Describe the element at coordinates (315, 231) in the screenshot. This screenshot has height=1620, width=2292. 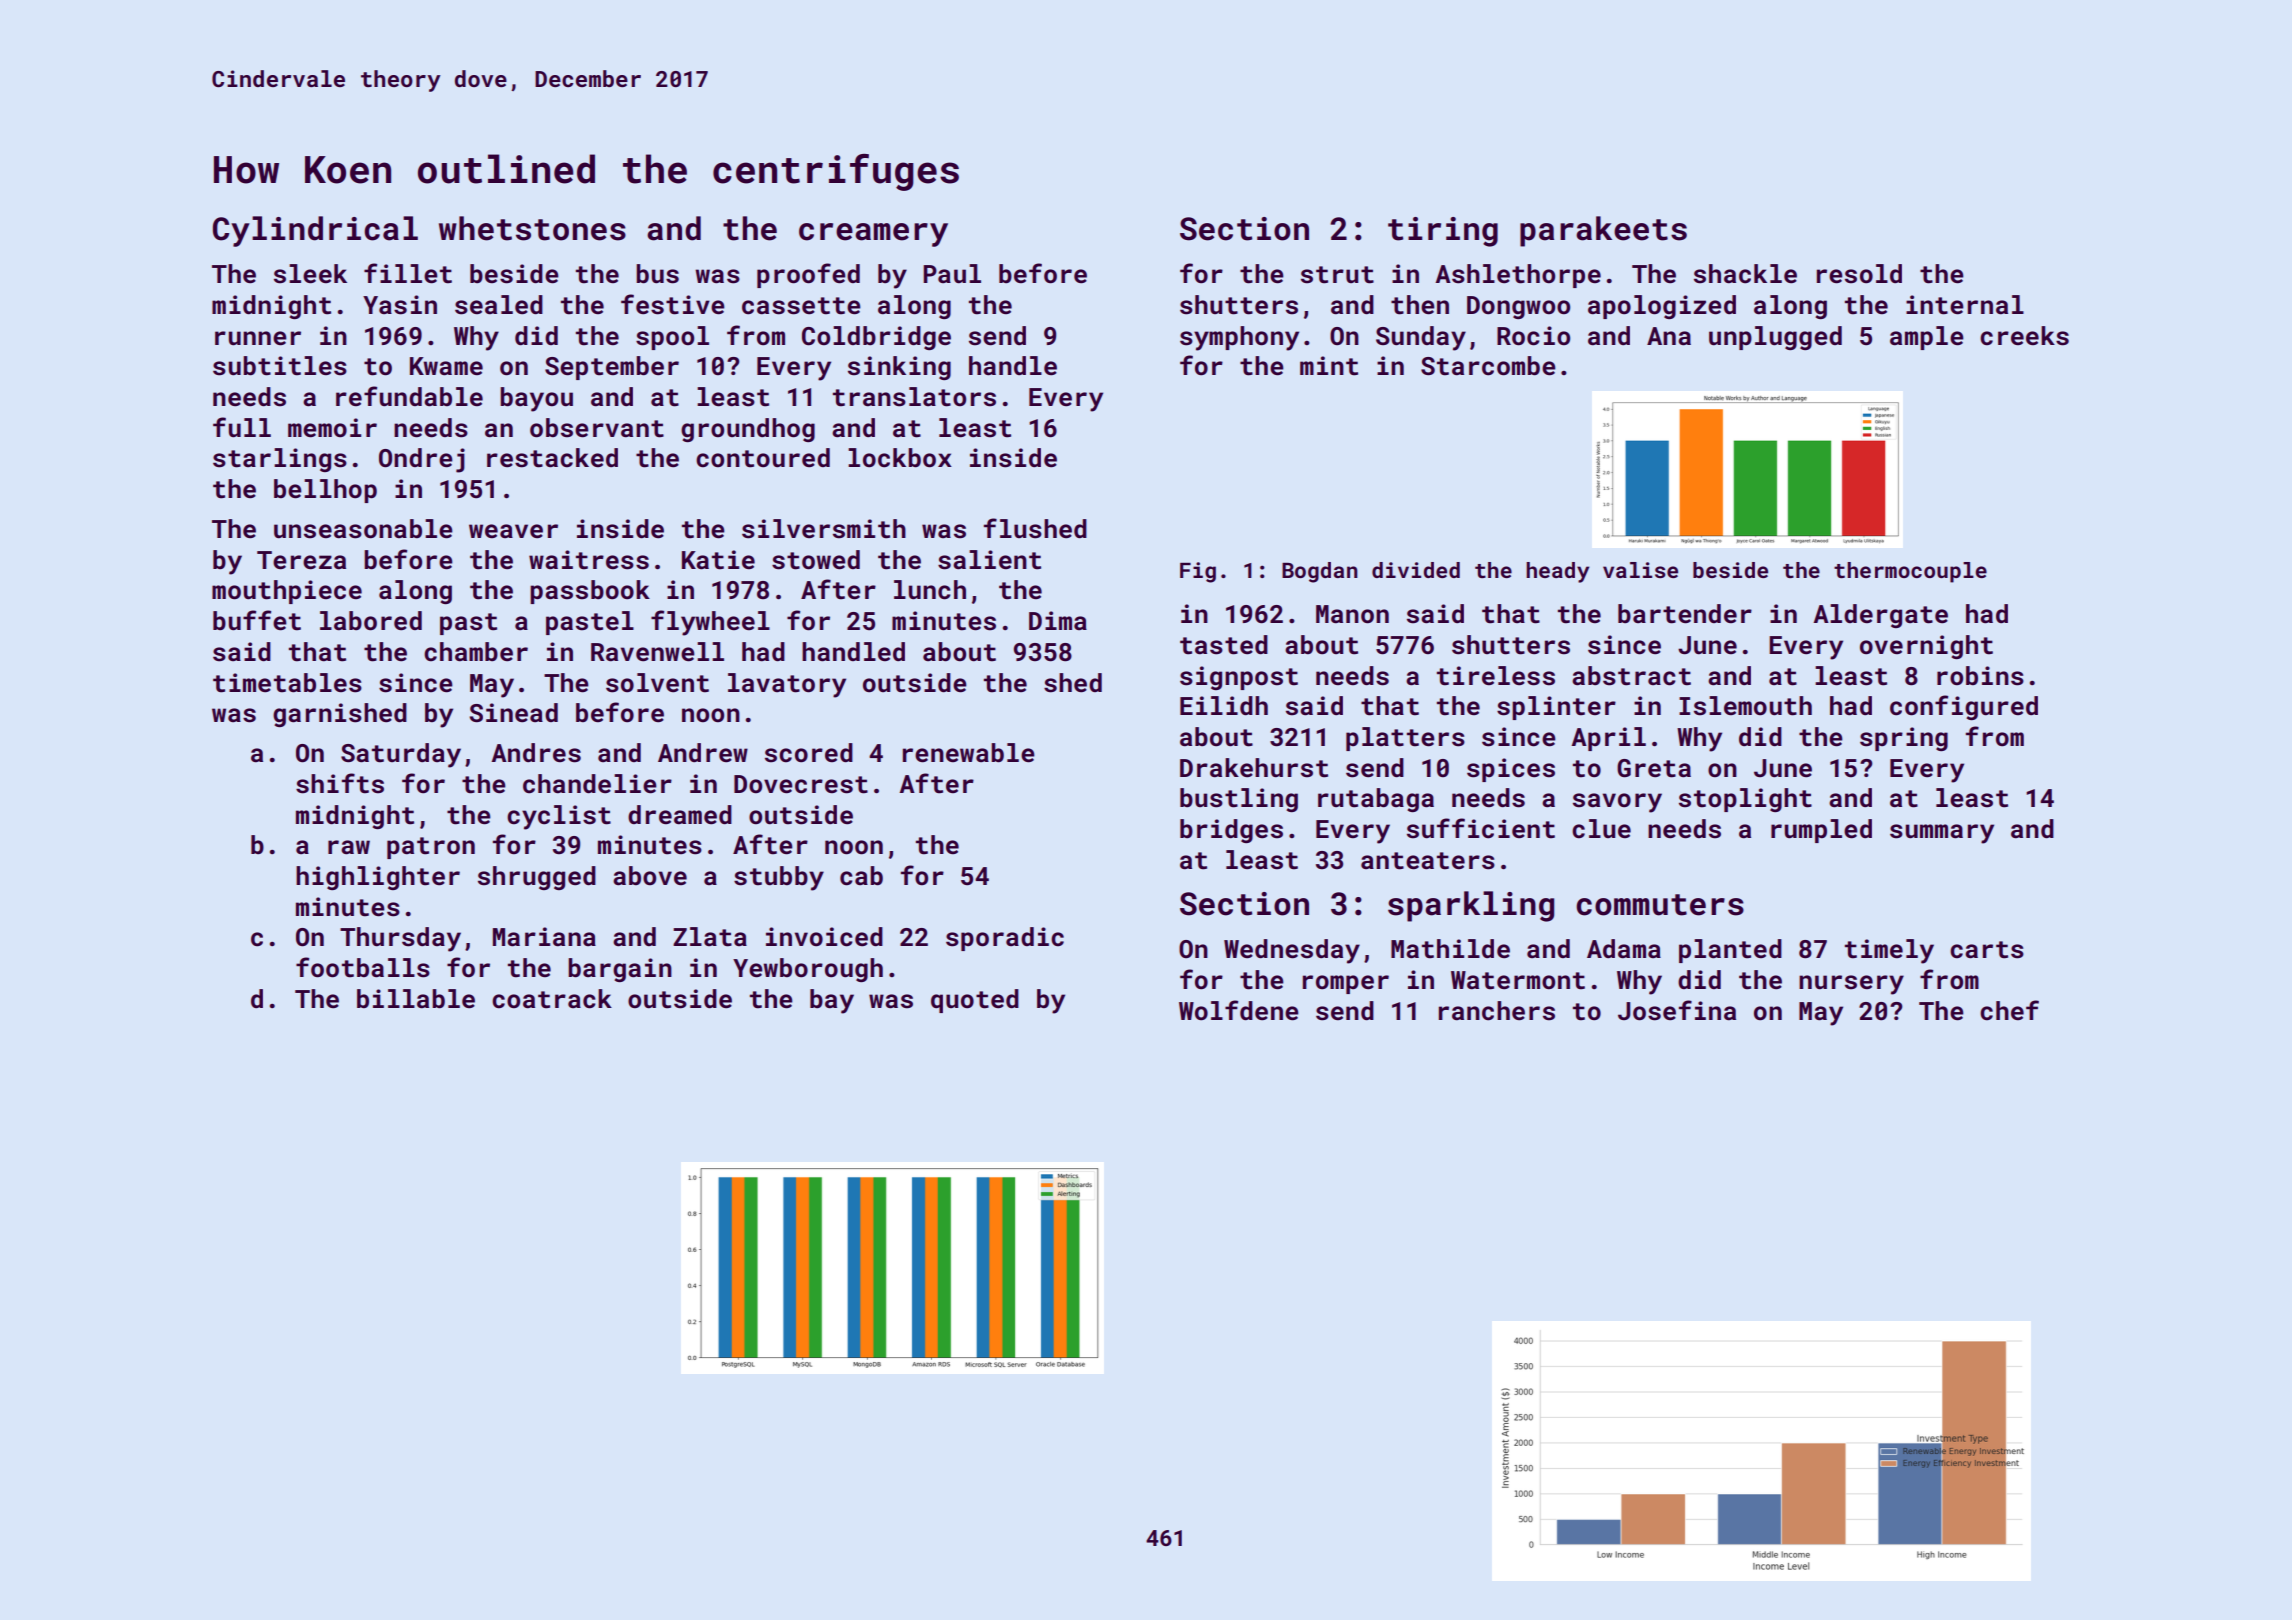
I see `Cylindrical` at that location.
